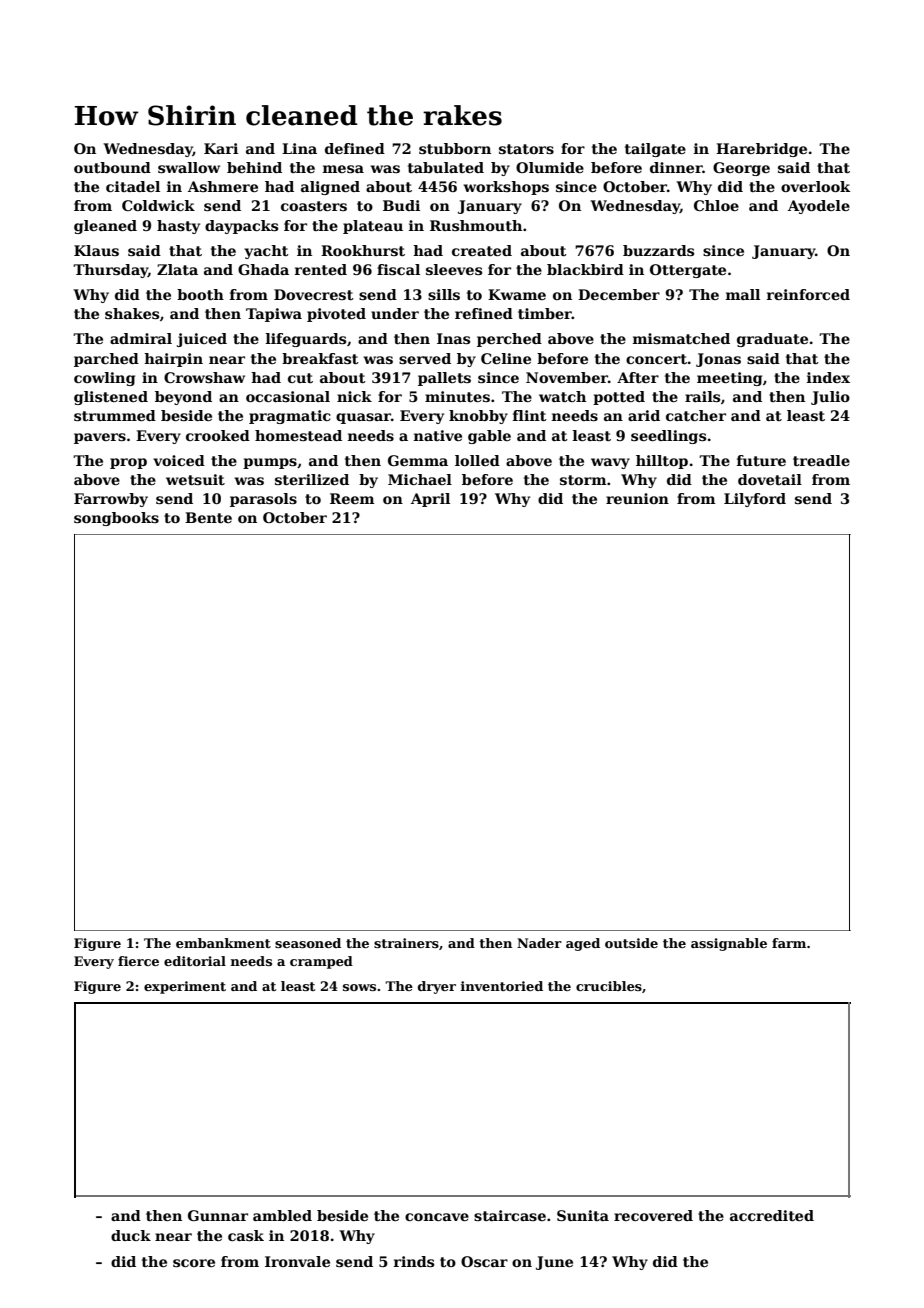 This screenshot has height=1308, width=924. What do you see at coordinates (263, 500) in the screenshot?
I see `parasols` at bounding box center [263, 500].
